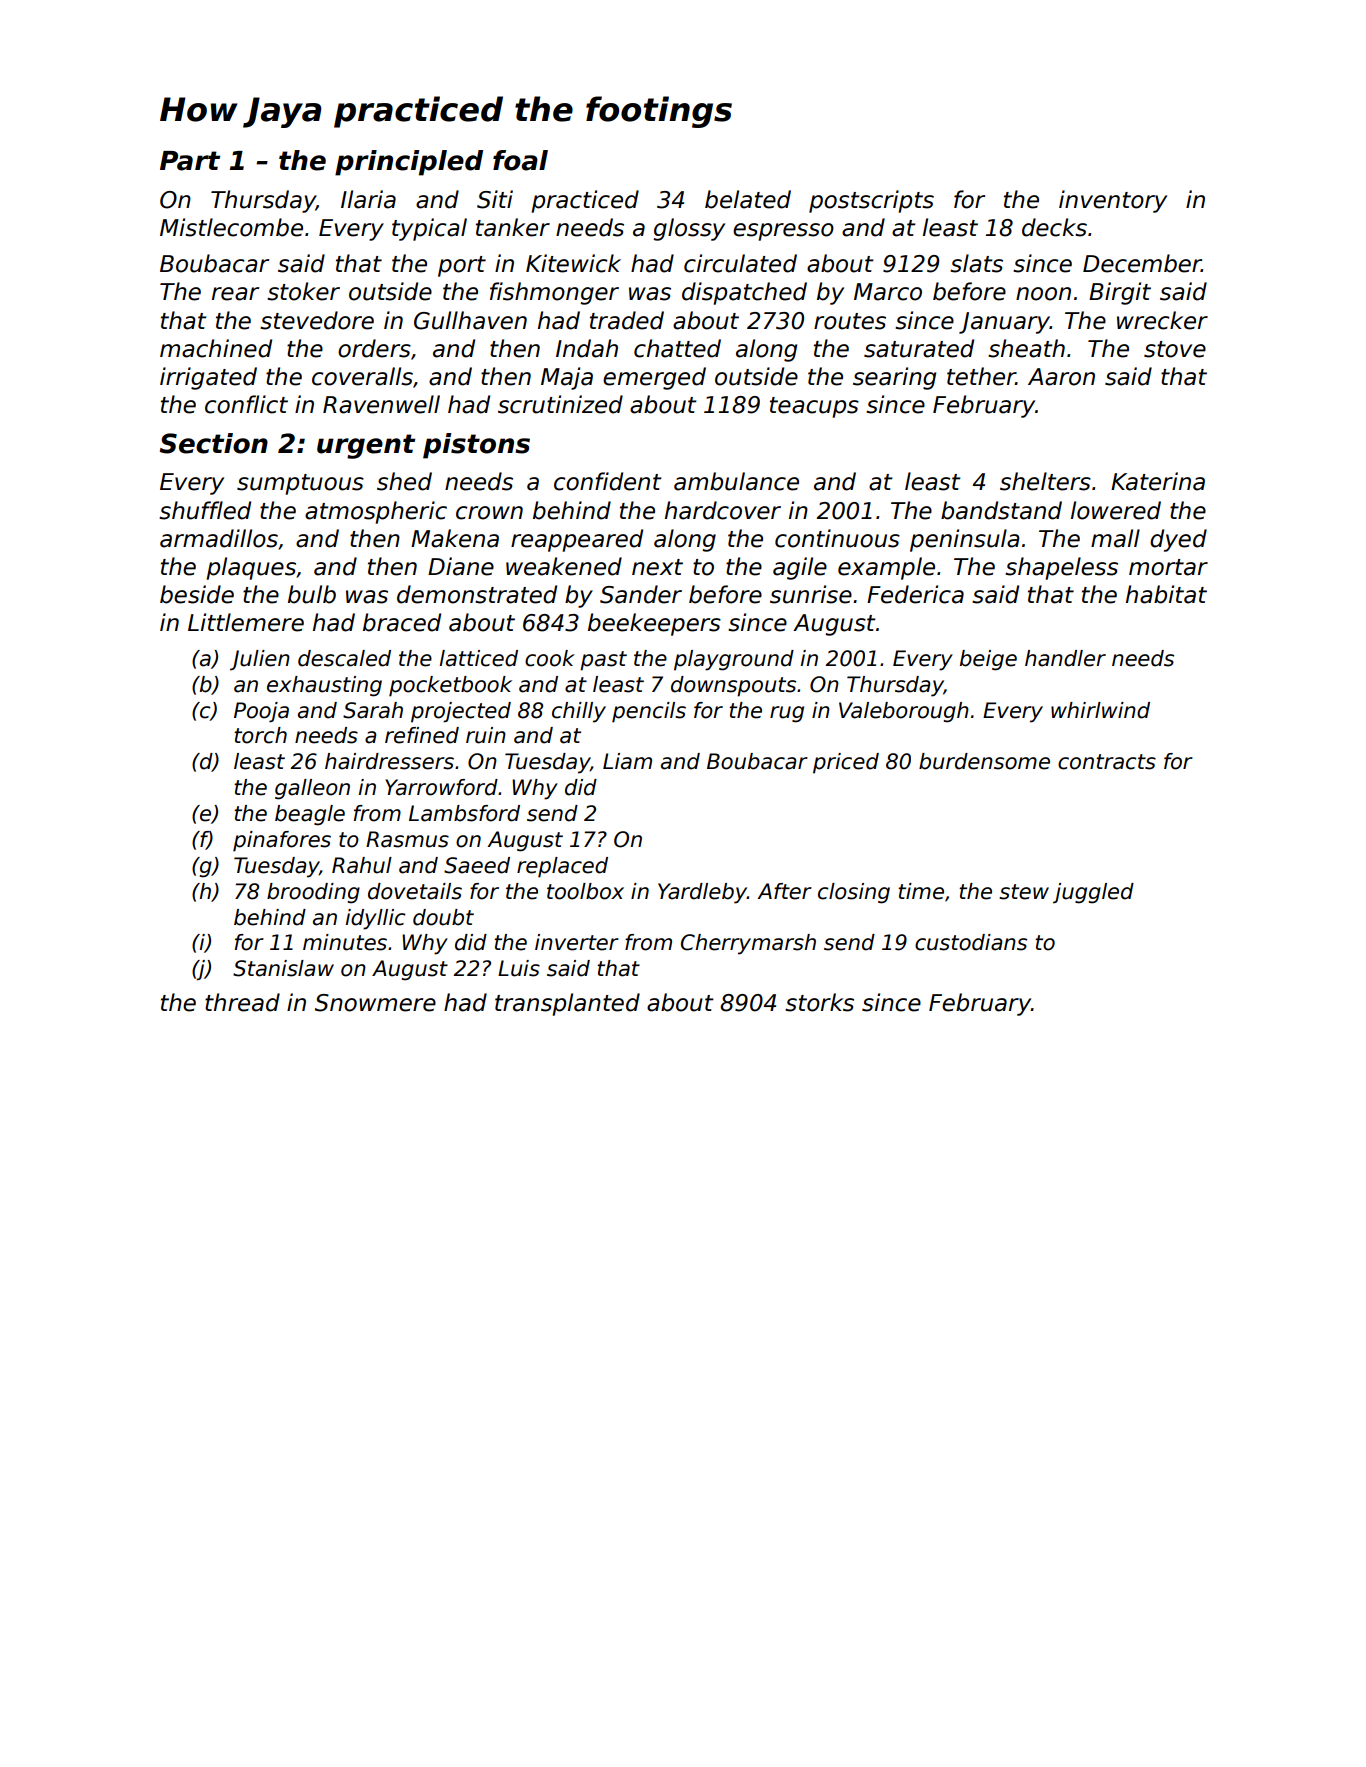 The image size is (1366, 1767). I want to click on orders, so click(374, 348).
